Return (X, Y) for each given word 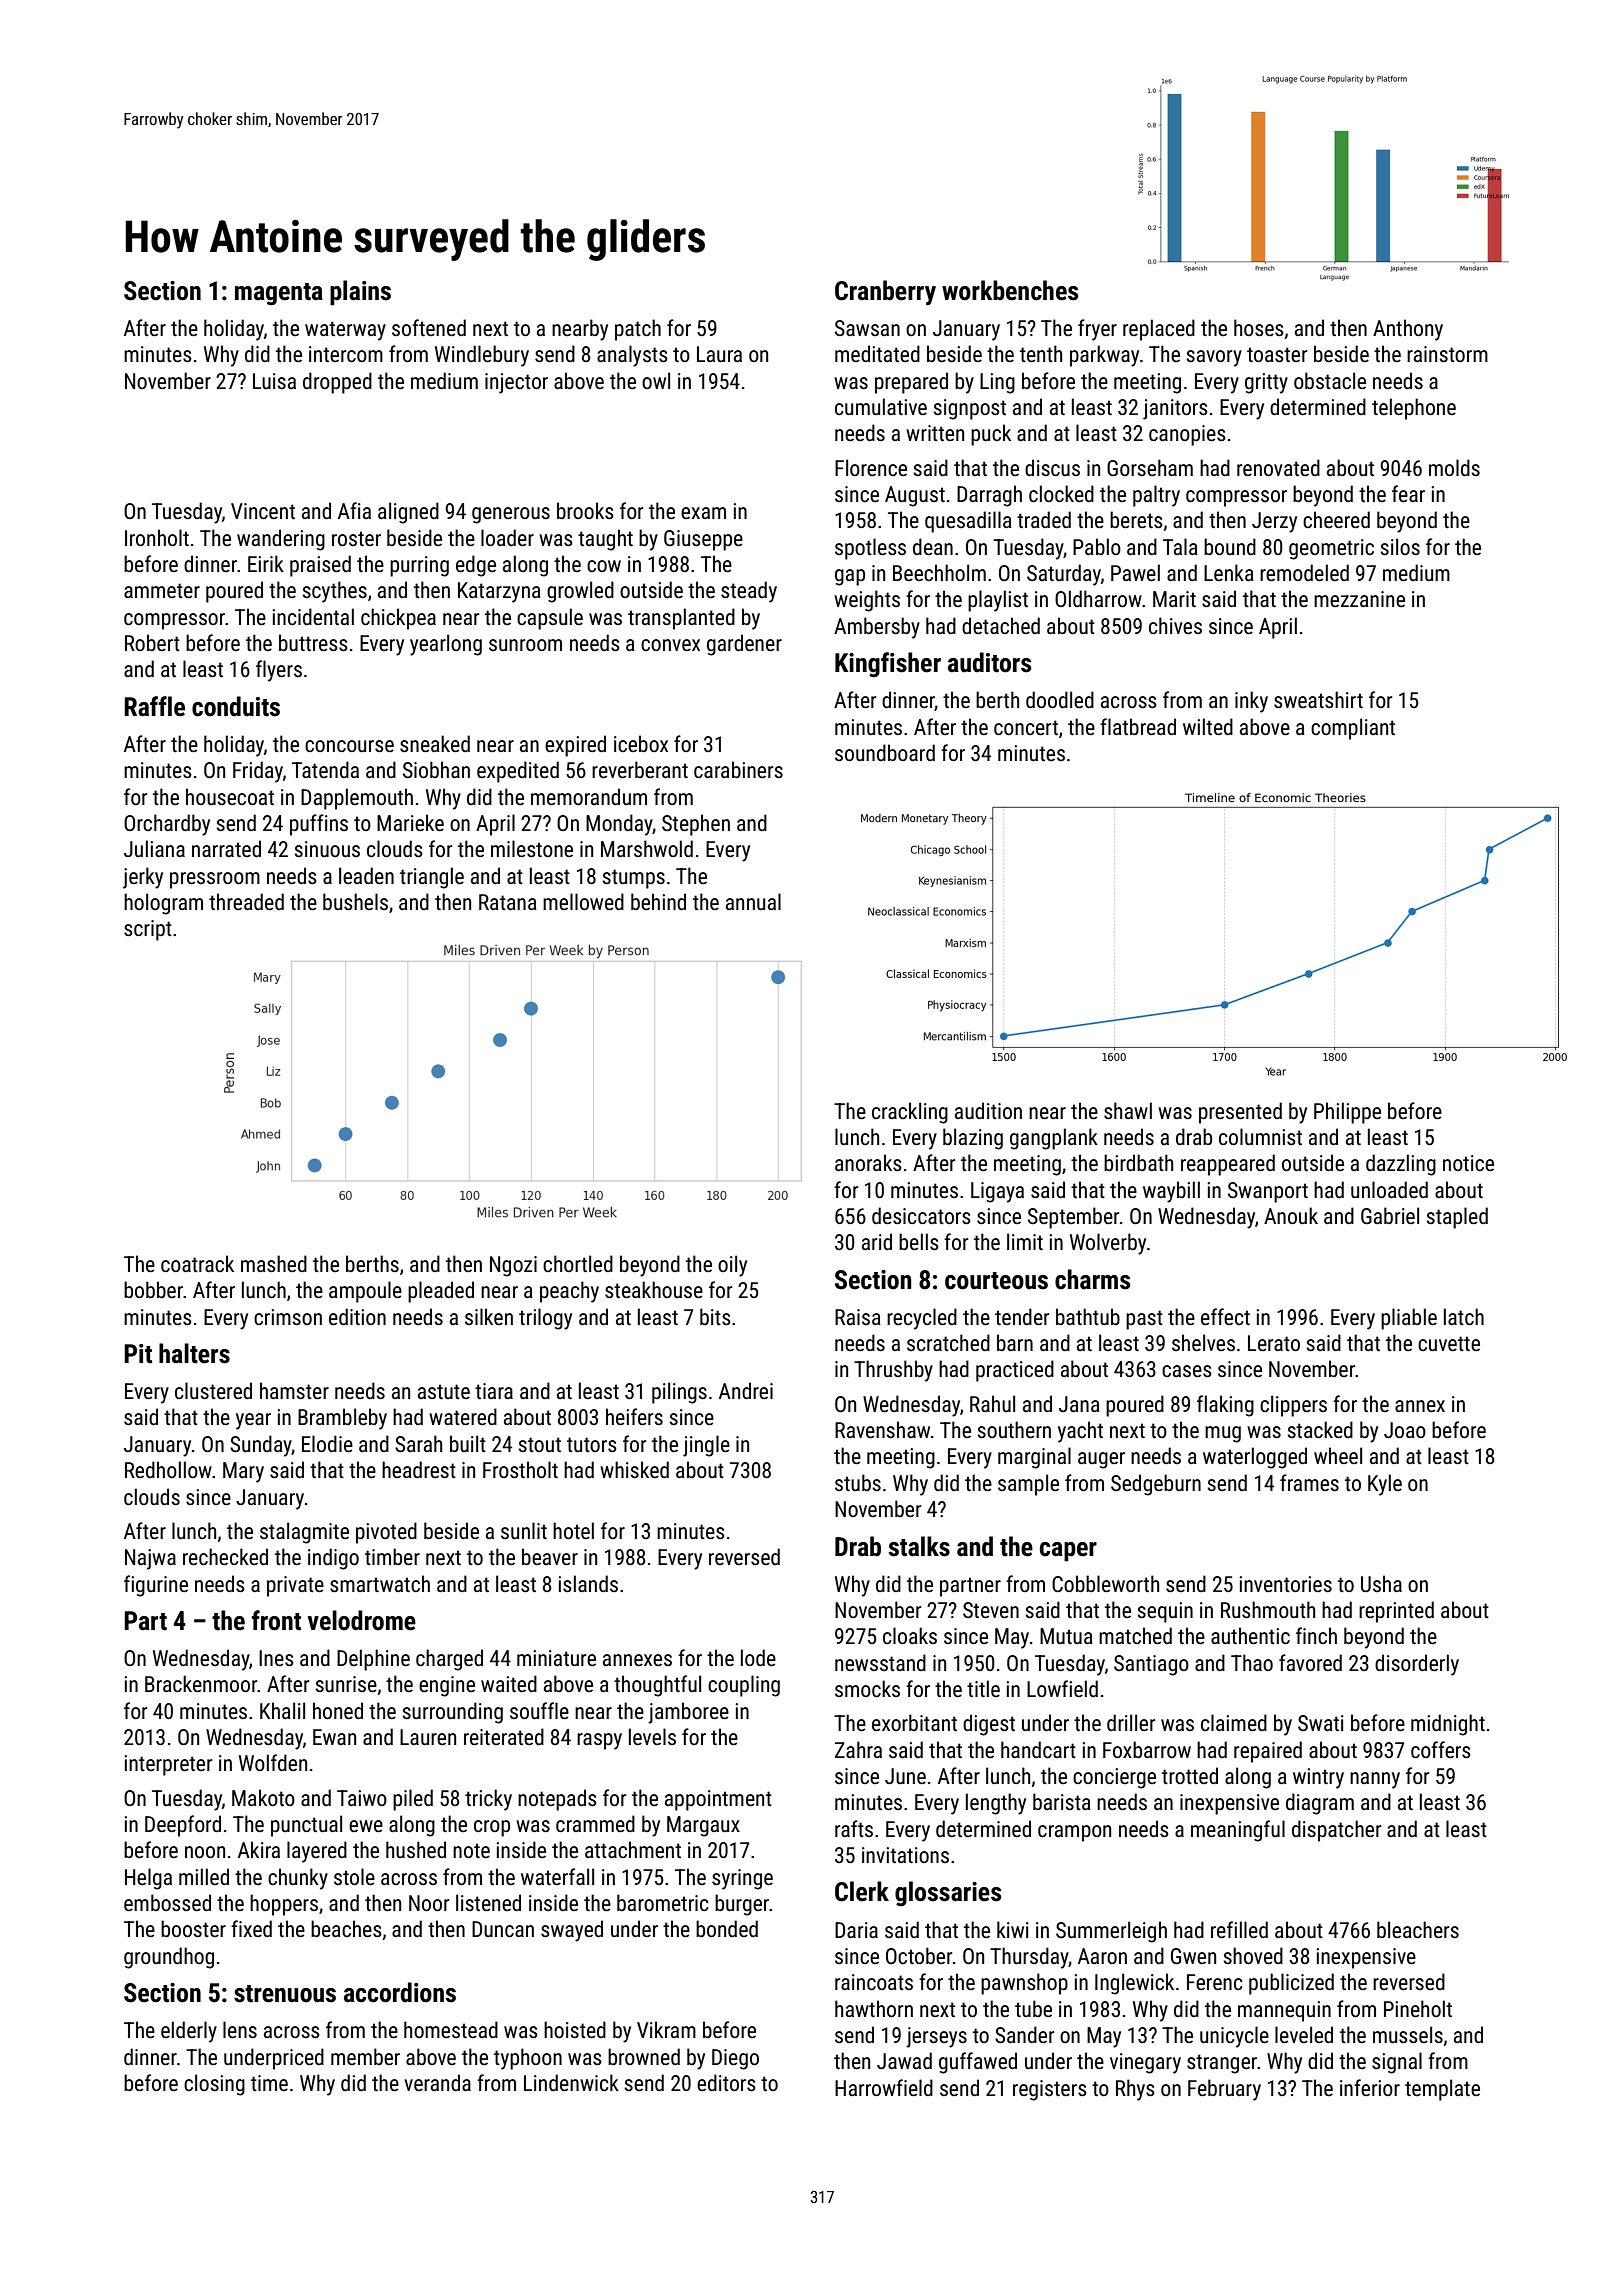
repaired (1268, 1752)
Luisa (274, 381)
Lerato (1274, 1343)
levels (652, 1736)
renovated (1278, 467)
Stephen (696, 825)
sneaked (435, 744)
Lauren (428, 1737)
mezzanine (1359, 599)
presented (1240, 1113)
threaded (246, 902)
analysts (632, 356)
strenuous (285, 1994)
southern (1014, 1430)
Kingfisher (888, 665)
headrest (419, 1470)
